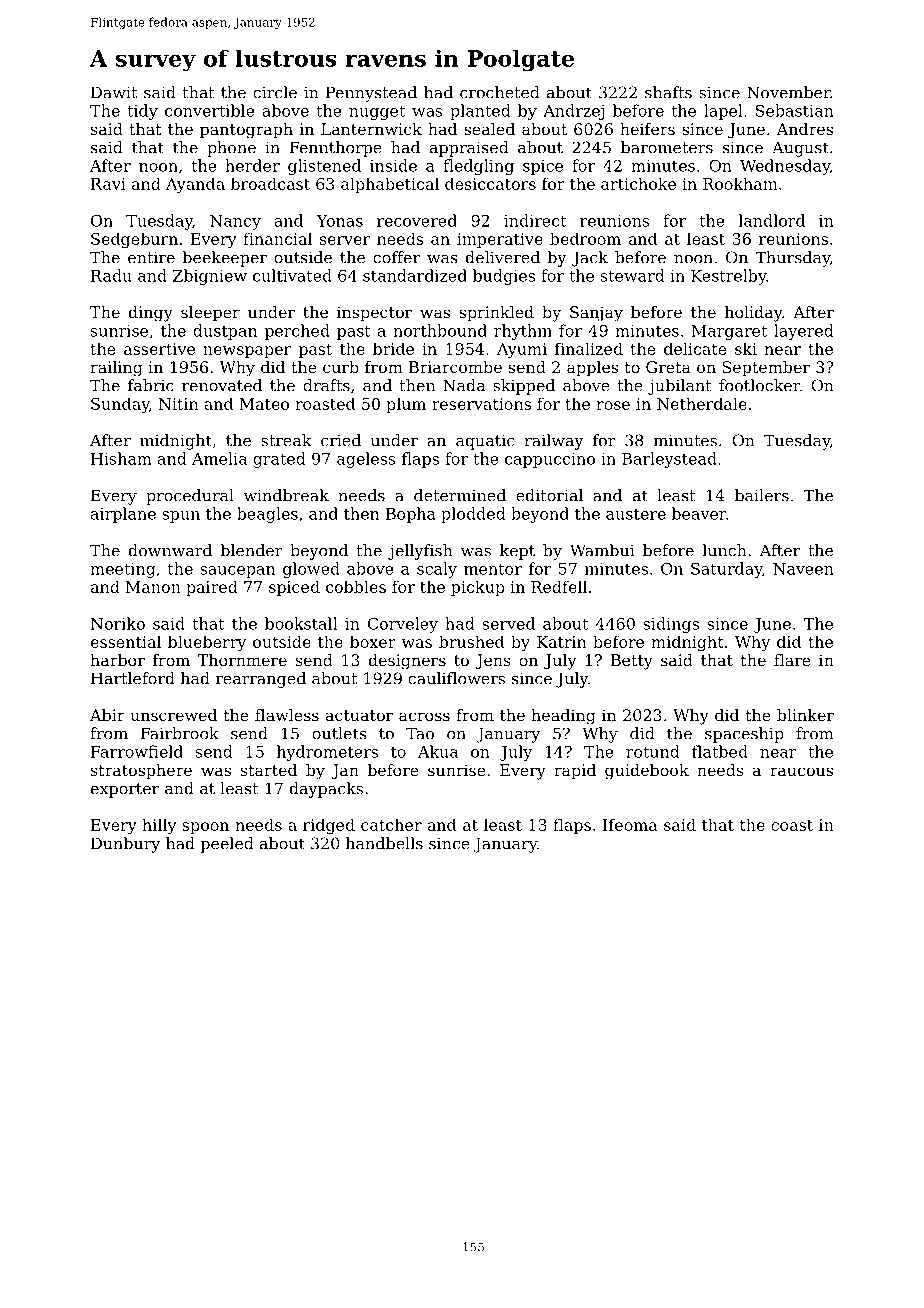 Image resolution: width=924 pixels, height=1308 pixels. Describe the element at coordinates (573, 112) in the screenshot. I see `Andrzej` at that location.
